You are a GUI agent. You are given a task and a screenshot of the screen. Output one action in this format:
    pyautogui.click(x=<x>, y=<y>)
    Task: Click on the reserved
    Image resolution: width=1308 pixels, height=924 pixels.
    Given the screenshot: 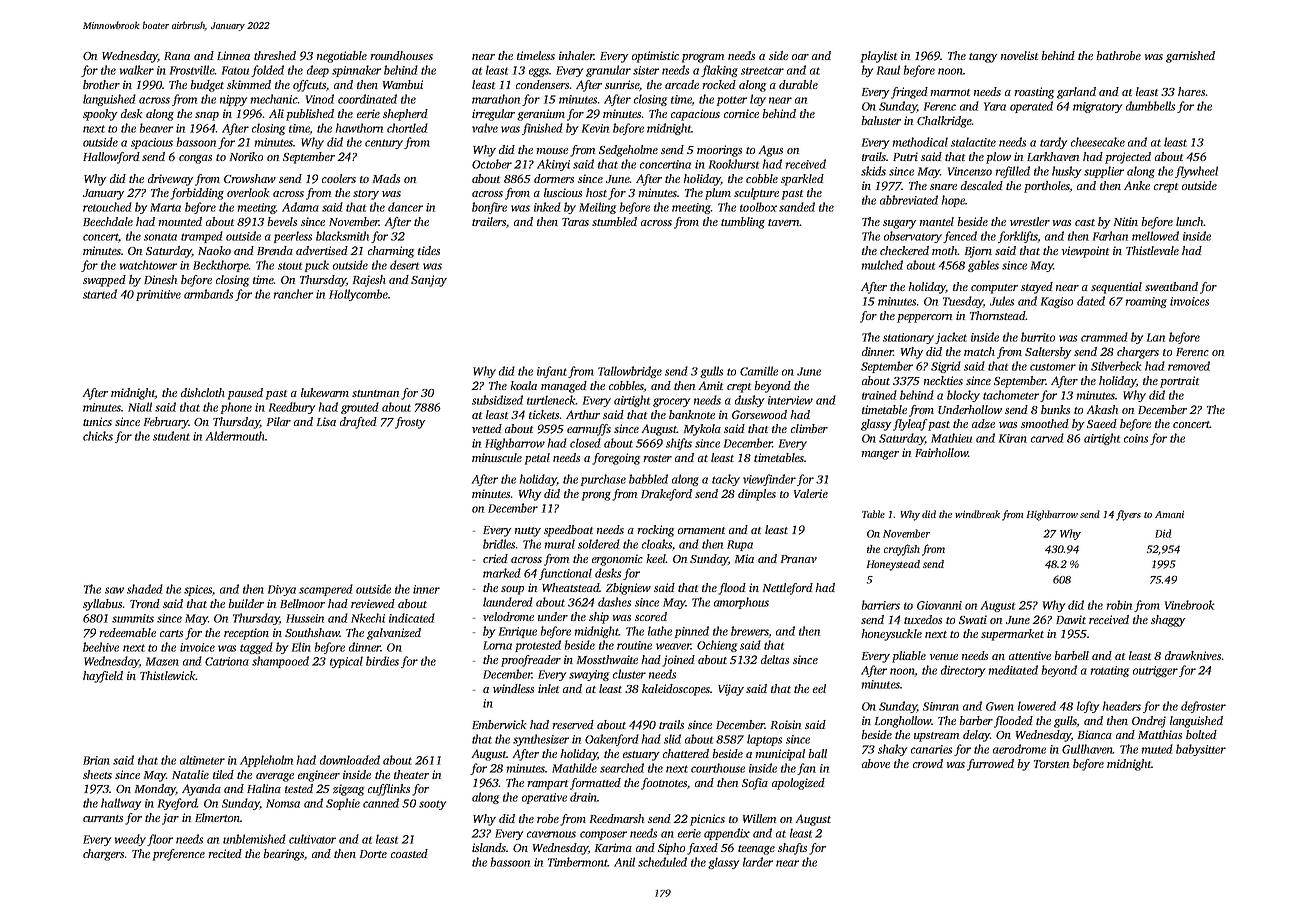 What is the action you would take?
    pyautogui.click(x=573, y=724)
